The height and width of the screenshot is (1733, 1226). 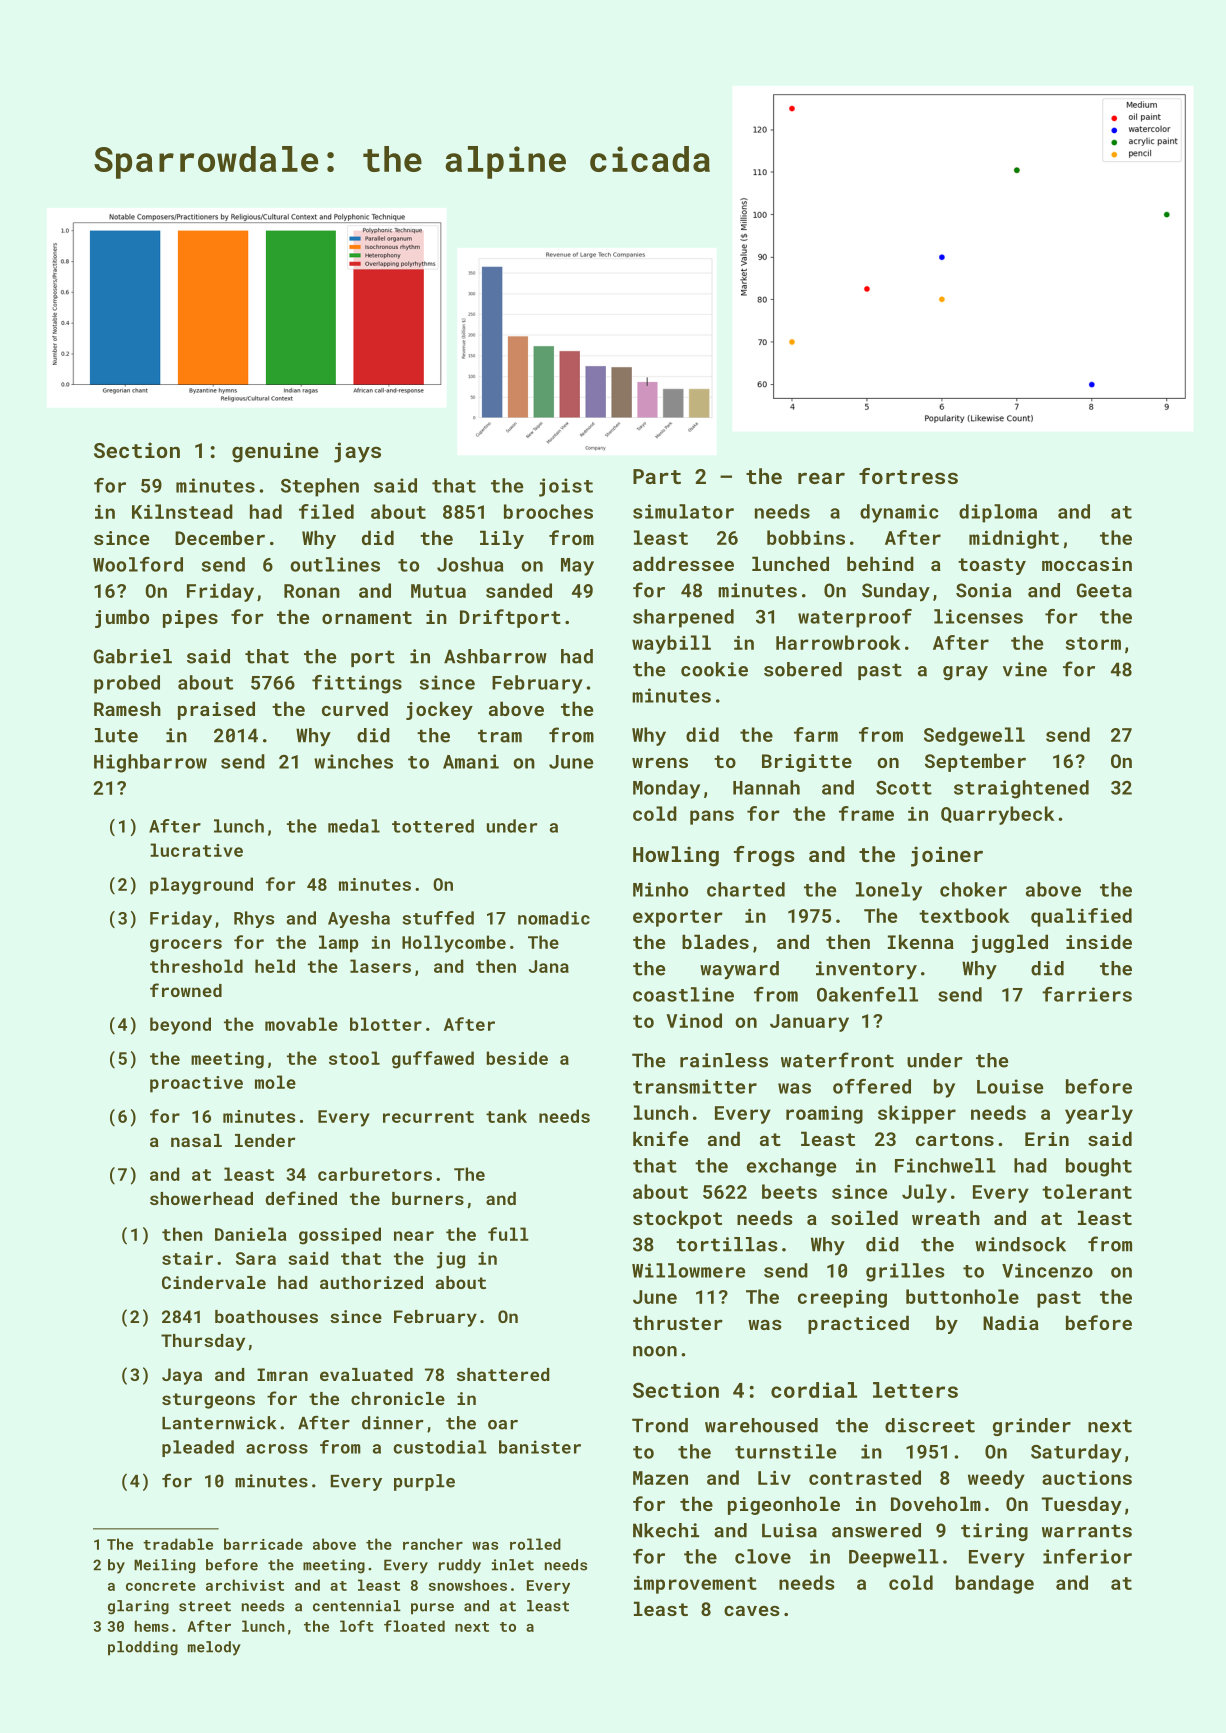 What do you see at coordinates (519, 590) in the screenshot?
I see `sanded` at bounding box center [519, 590].
